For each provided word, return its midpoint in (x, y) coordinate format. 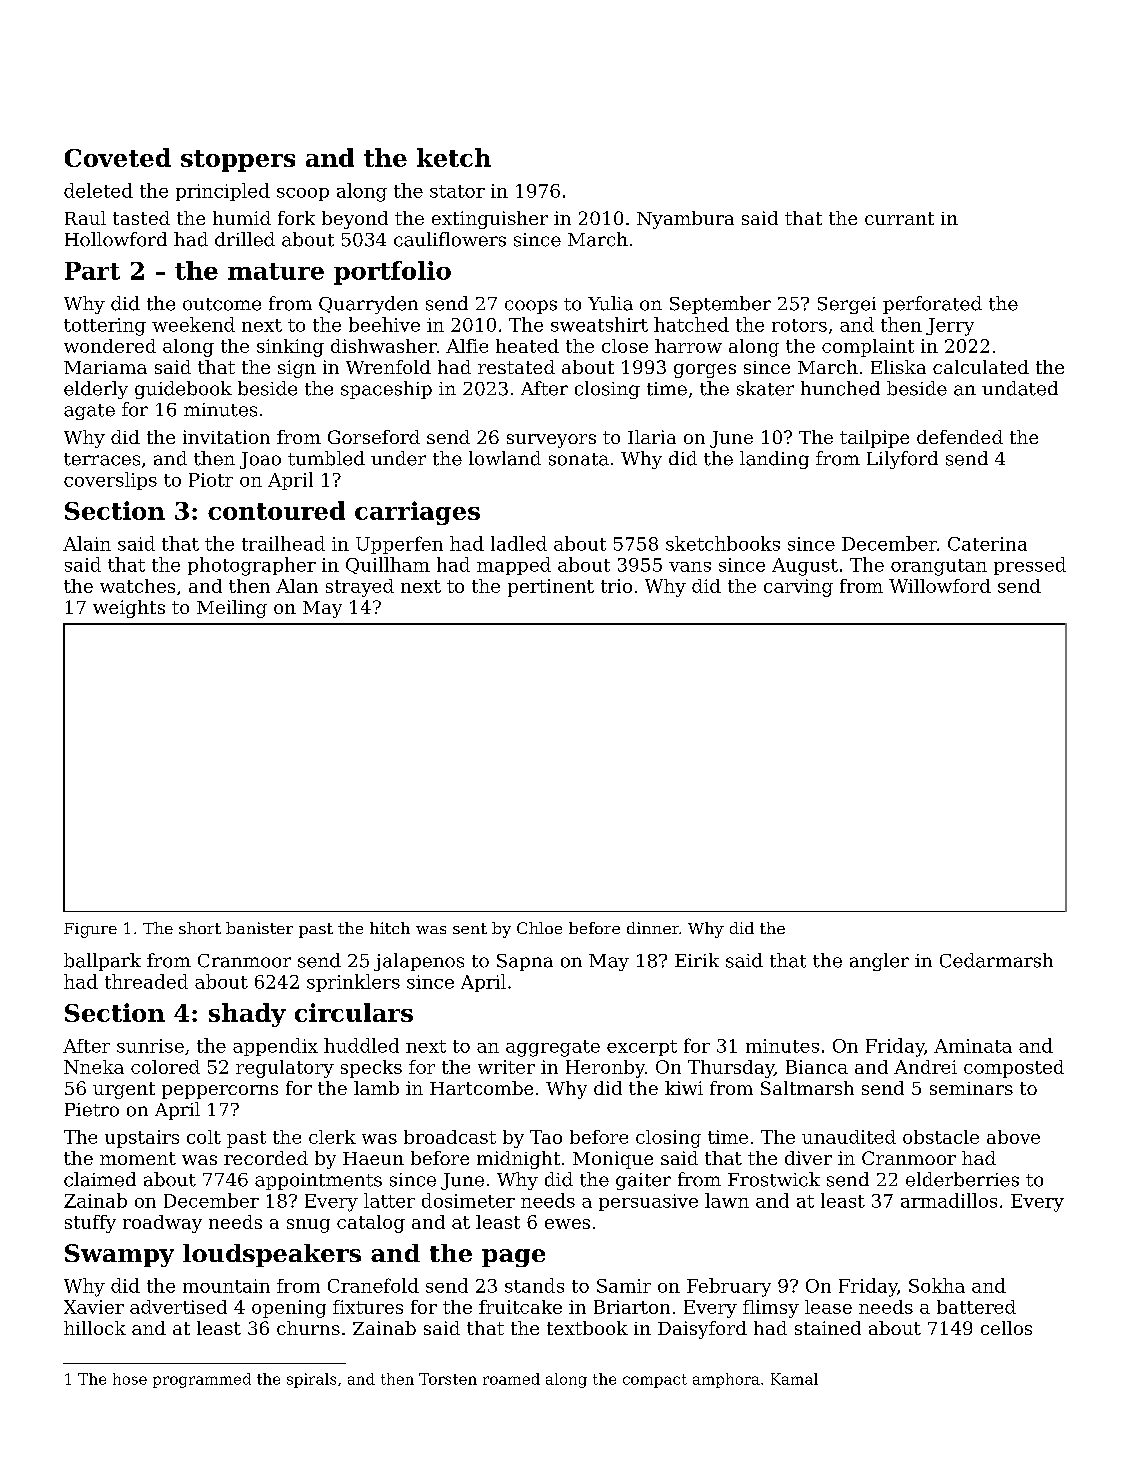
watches (137, 586)
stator (457, 191)
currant (899, 218)
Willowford (940, 586)
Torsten (448, 1379)
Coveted (118, 157)
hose (130, 1379)
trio (616, 586)
